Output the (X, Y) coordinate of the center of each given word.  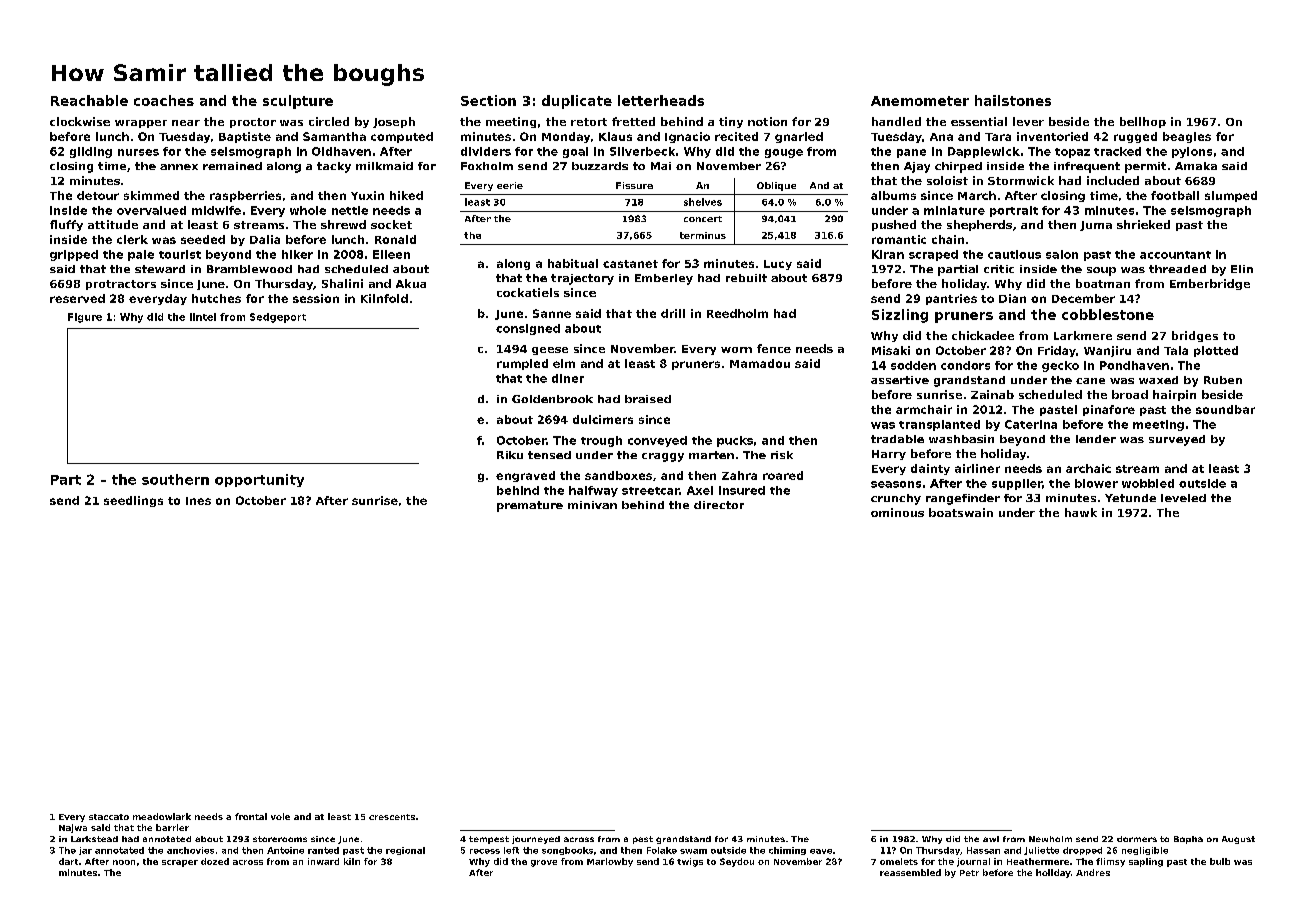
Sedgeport (278, 318)
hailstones (1013, 100)
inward (323, 861)
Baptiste (245, 137)
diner (568, 378)
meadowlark (162, 816)
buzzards (600, 166)
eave (821, 851)
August (1238, 840)
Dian (1012, 298)
